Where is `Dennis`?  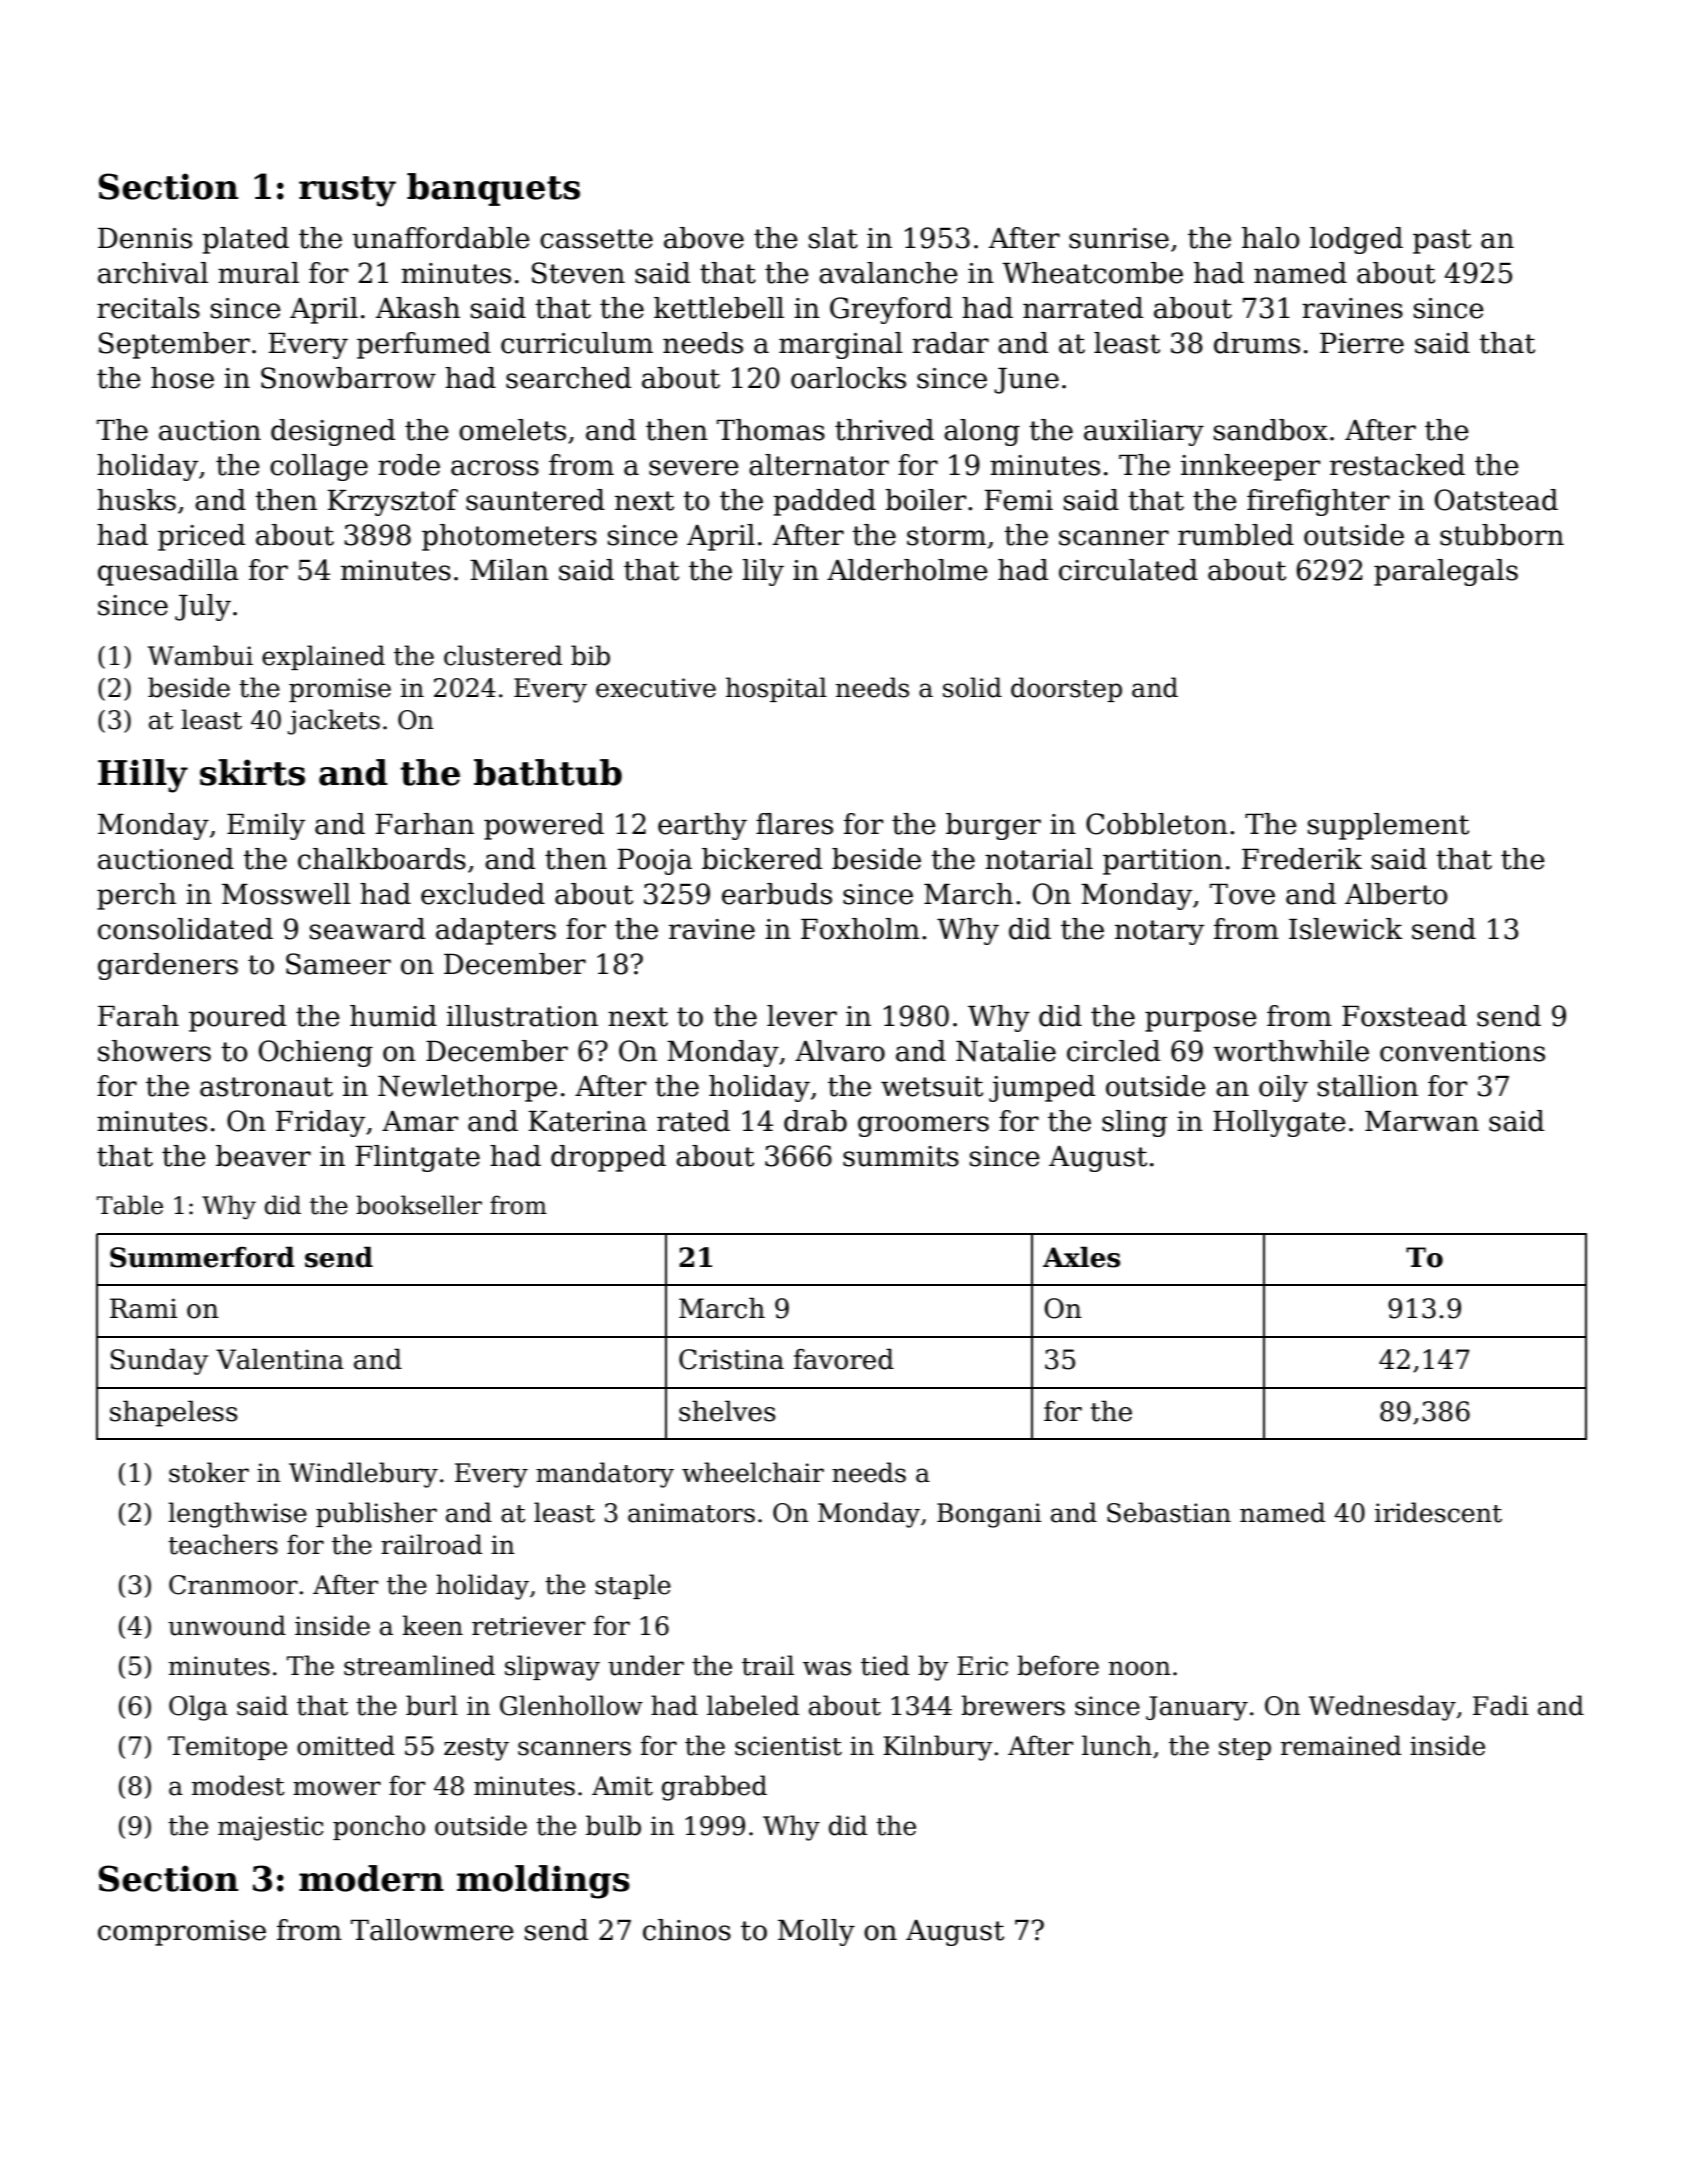
Dennis is located at coordinates (145, 238).
